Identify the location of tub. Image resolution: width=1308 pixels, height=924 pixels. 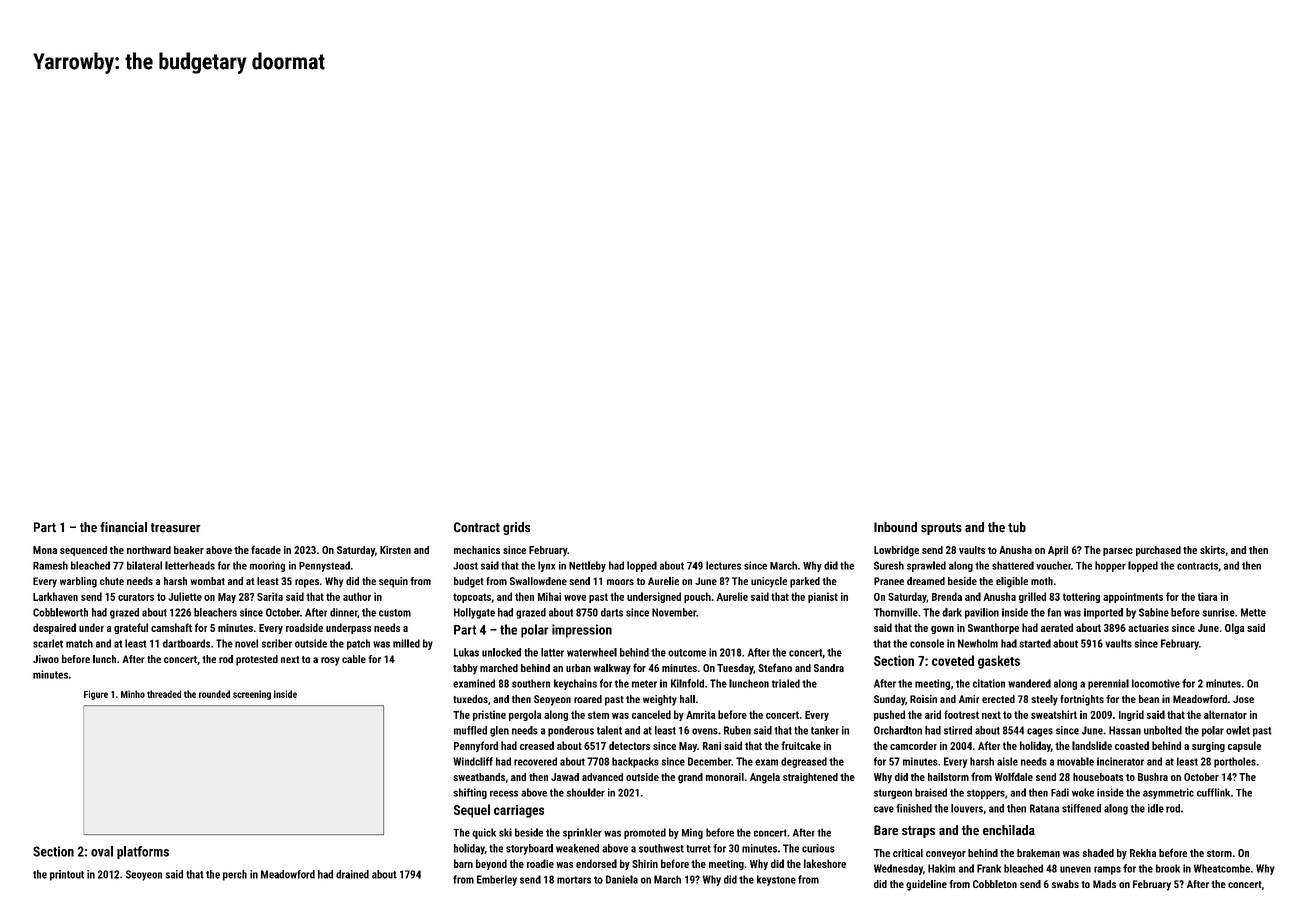
(1017, 527).
